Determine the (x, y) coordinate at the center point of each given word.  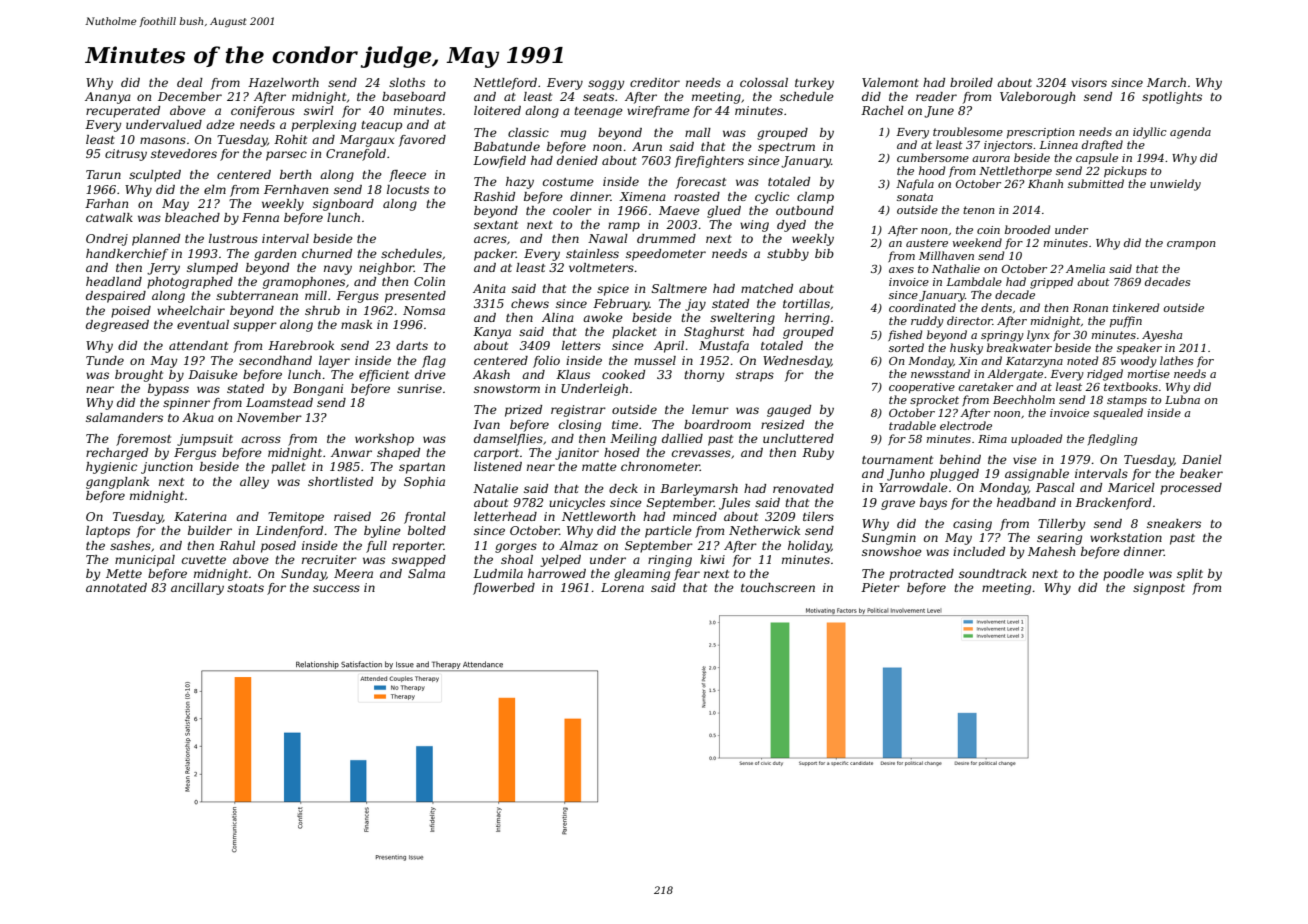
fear (687, 575)
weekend (977, 242)
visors (1089, 82)
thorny (704, 376)
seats (598, 97)
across (261, 439)
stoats (245, 588)
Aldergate (1015, 375)
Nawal (608, 238)
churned (327, 253)
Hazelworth (283, 82)
